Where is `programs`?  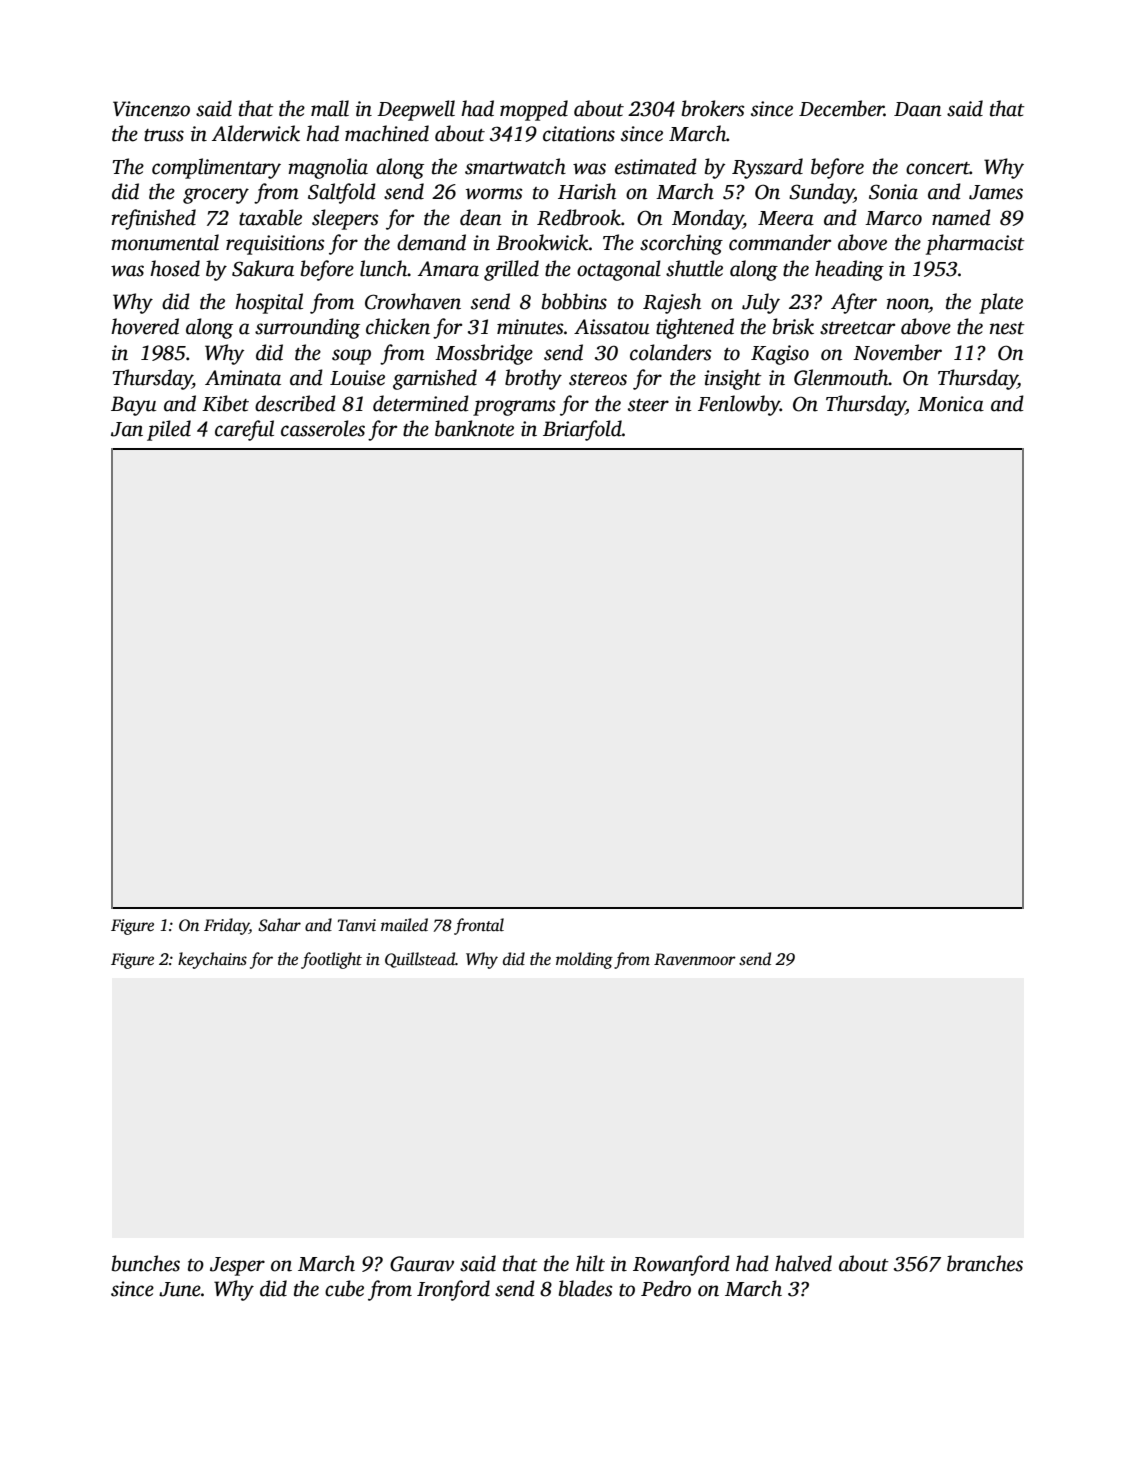
programs is located at coordinates (514, 408).
